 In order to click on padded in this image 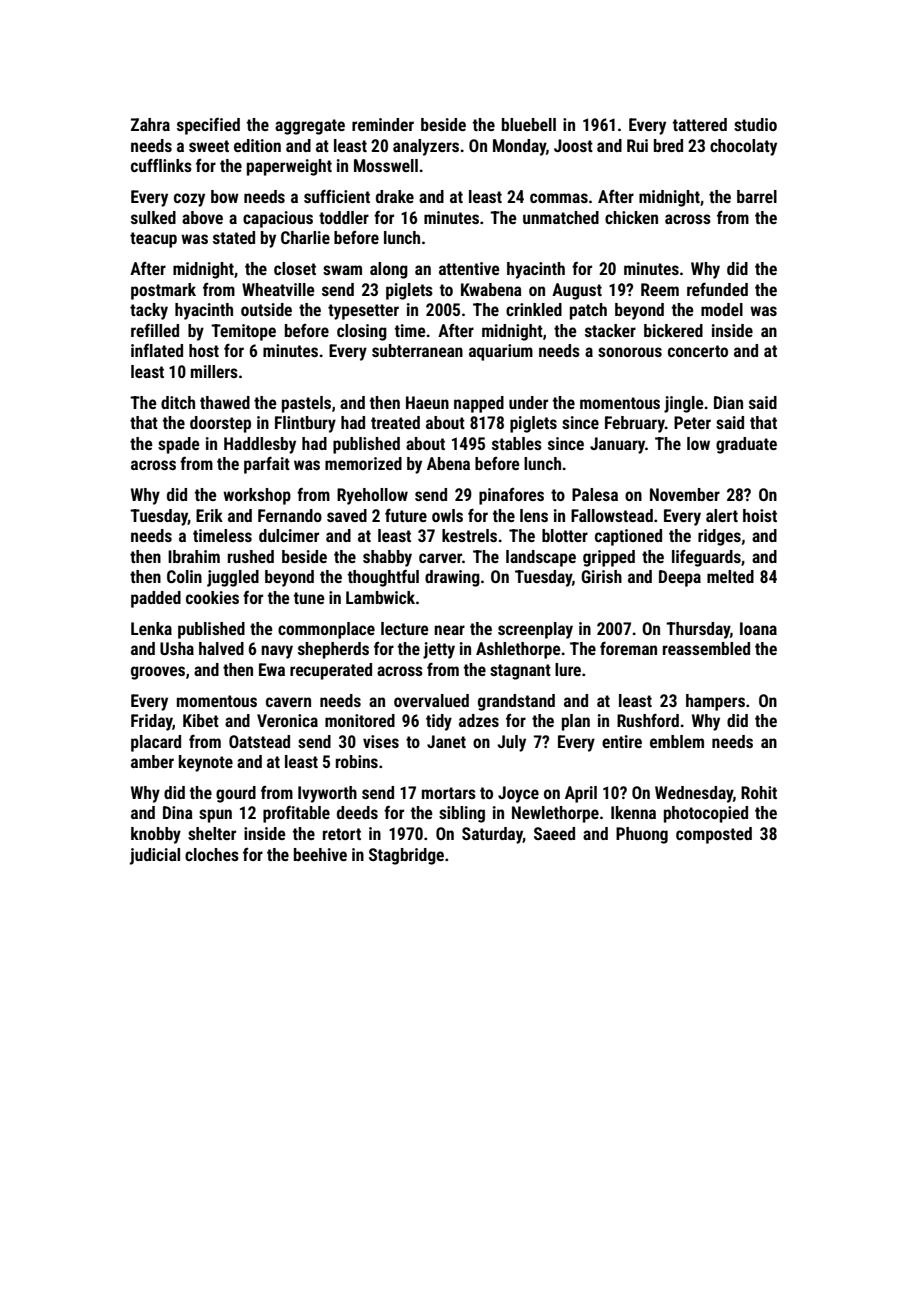, I will do `click(156, 599)`.
